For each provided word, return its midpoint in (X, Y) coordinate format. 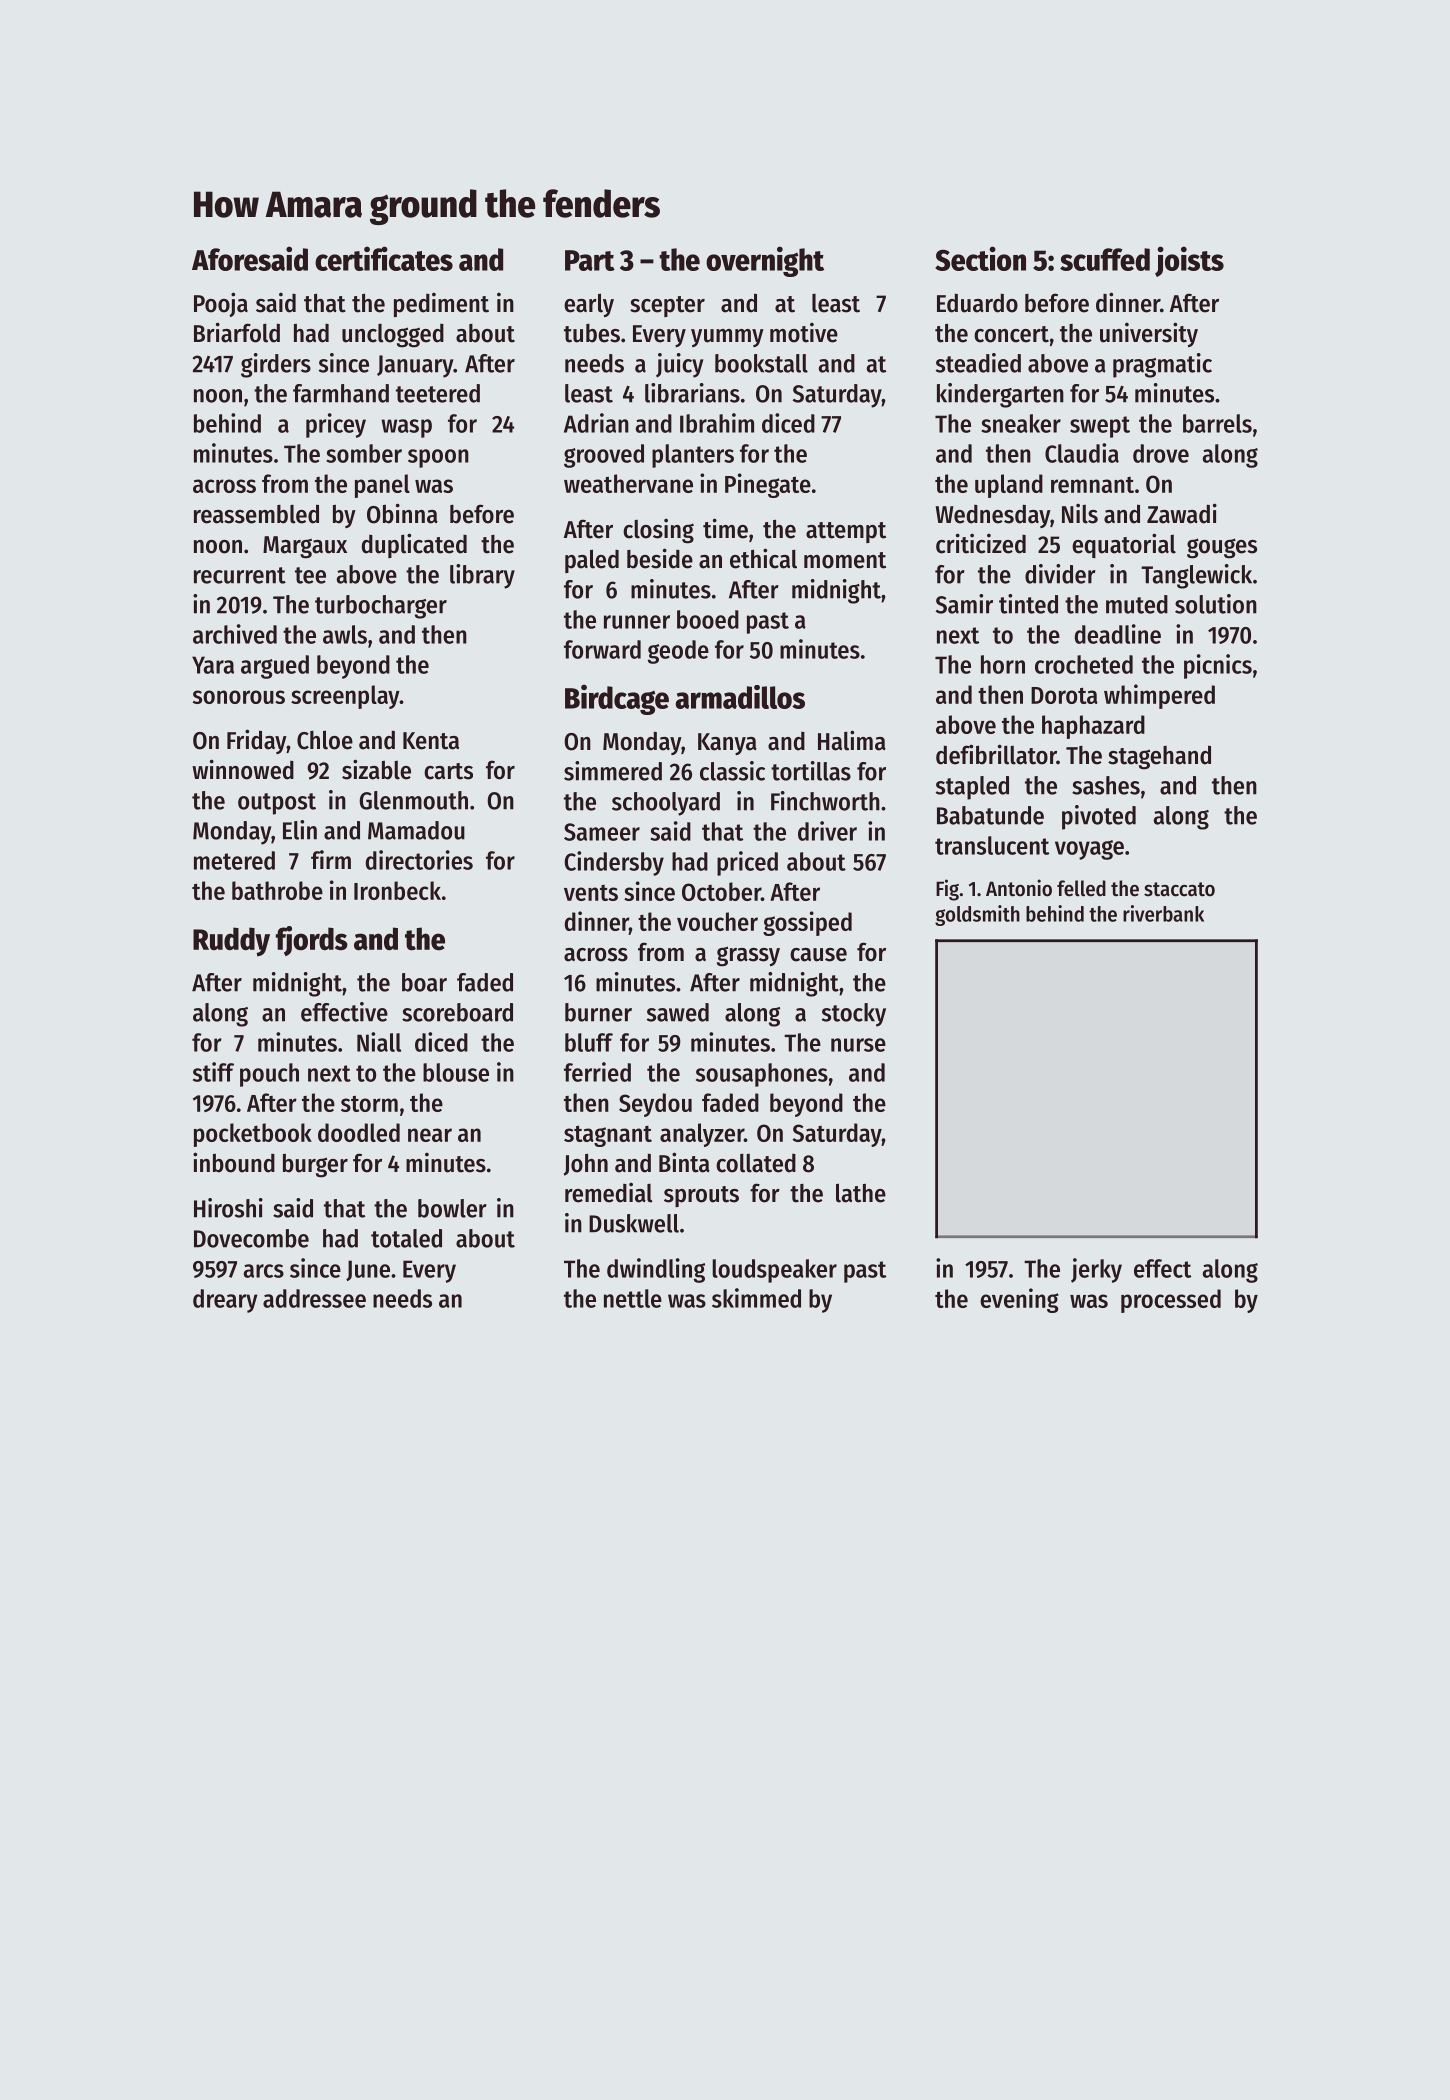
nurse (858, 1045)
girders (276, 365)
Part (590, 260)
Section (980, 258)
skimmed (756, 1298)
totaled (406, 1238)
